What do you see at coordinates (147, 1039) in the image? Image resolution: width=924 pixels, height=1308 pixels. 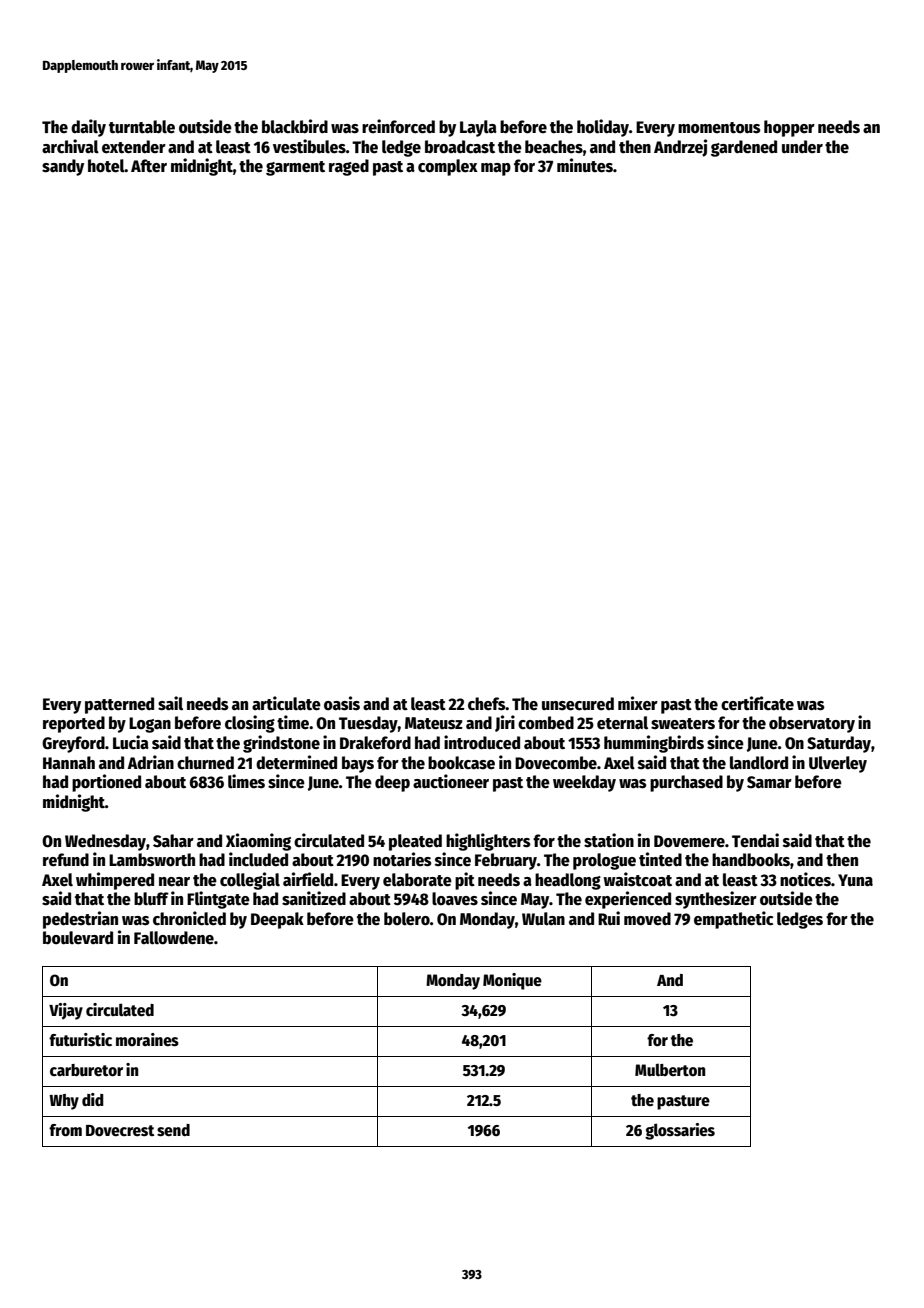 I see `moraines` at bounding box center [147, 1039].
